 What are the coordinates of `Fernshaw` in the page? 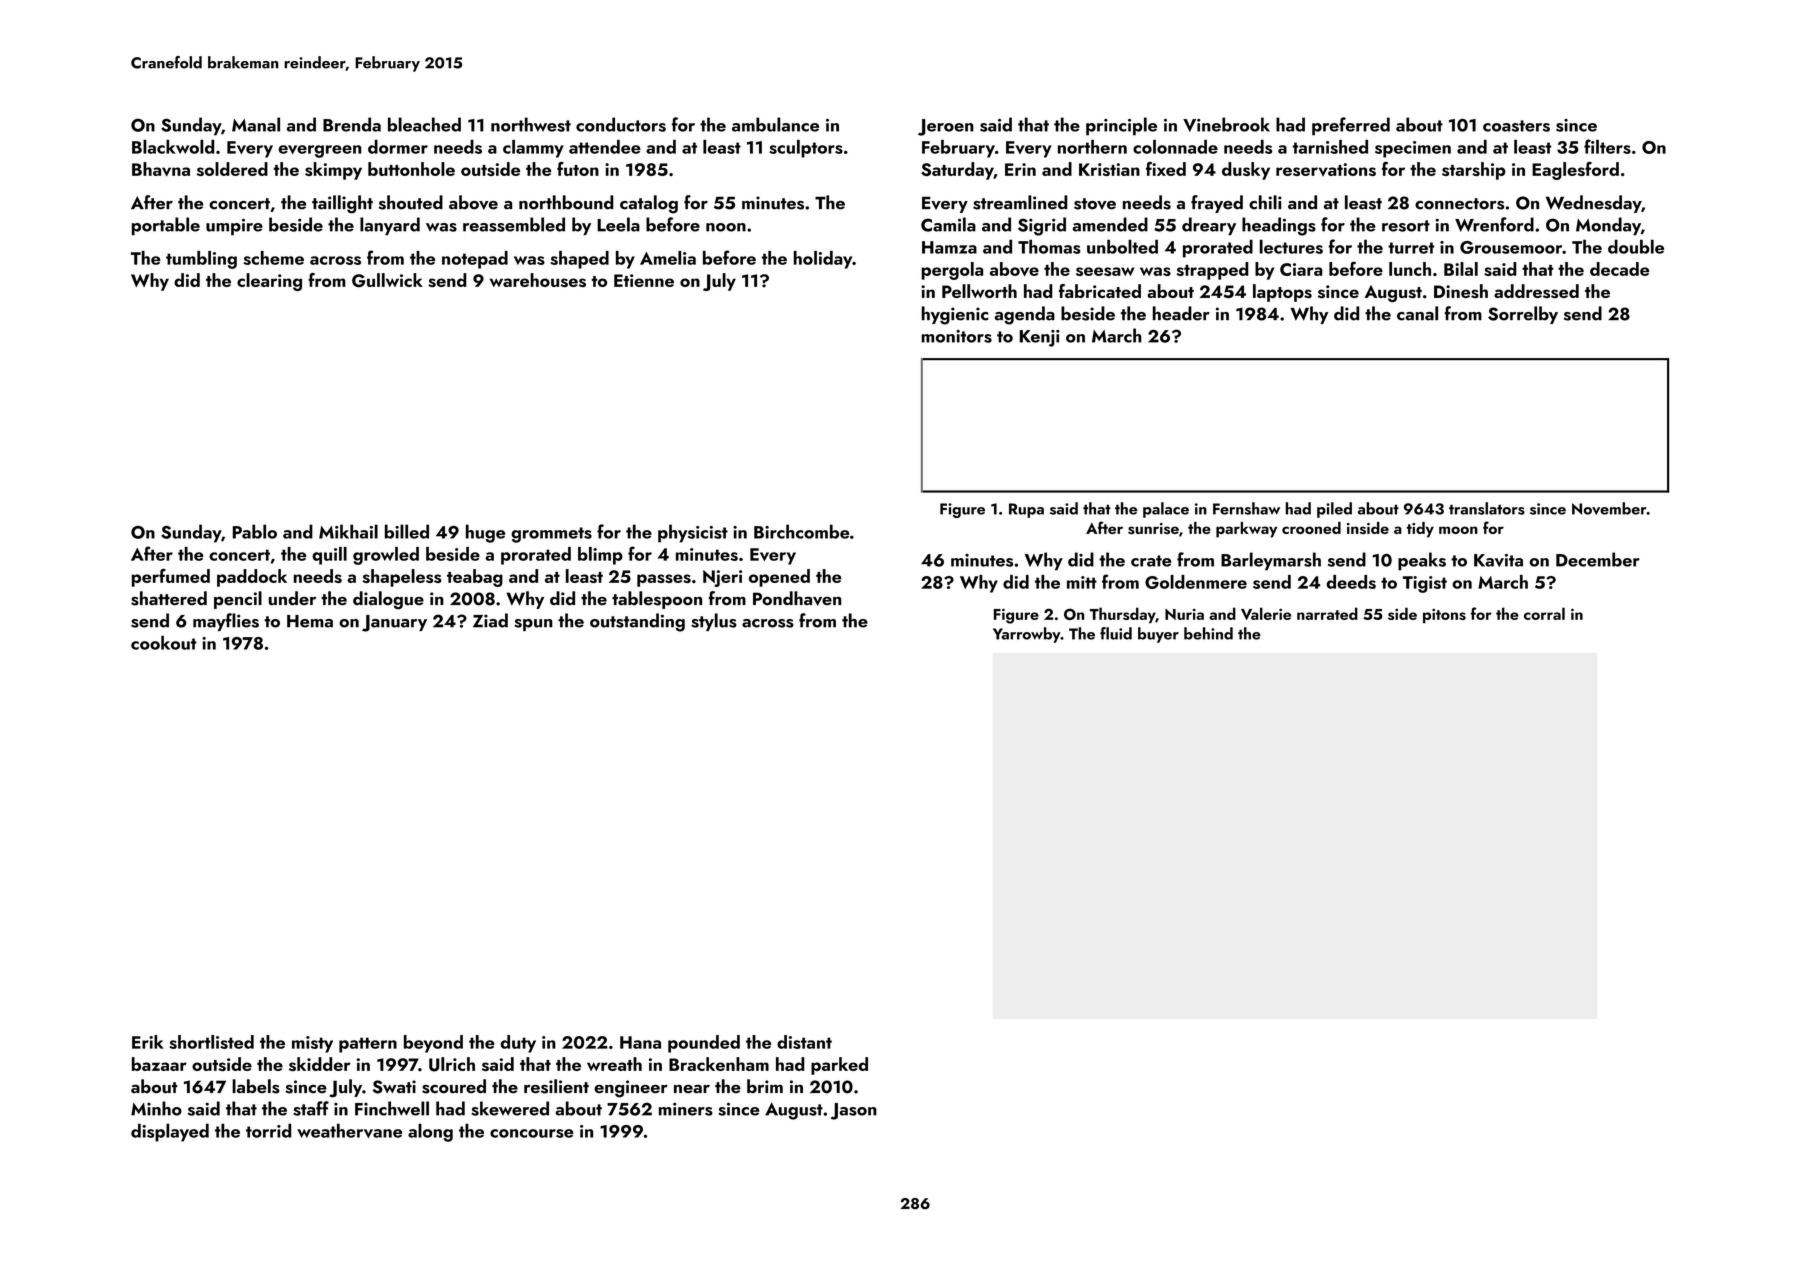 It's located at (1246, 508).
